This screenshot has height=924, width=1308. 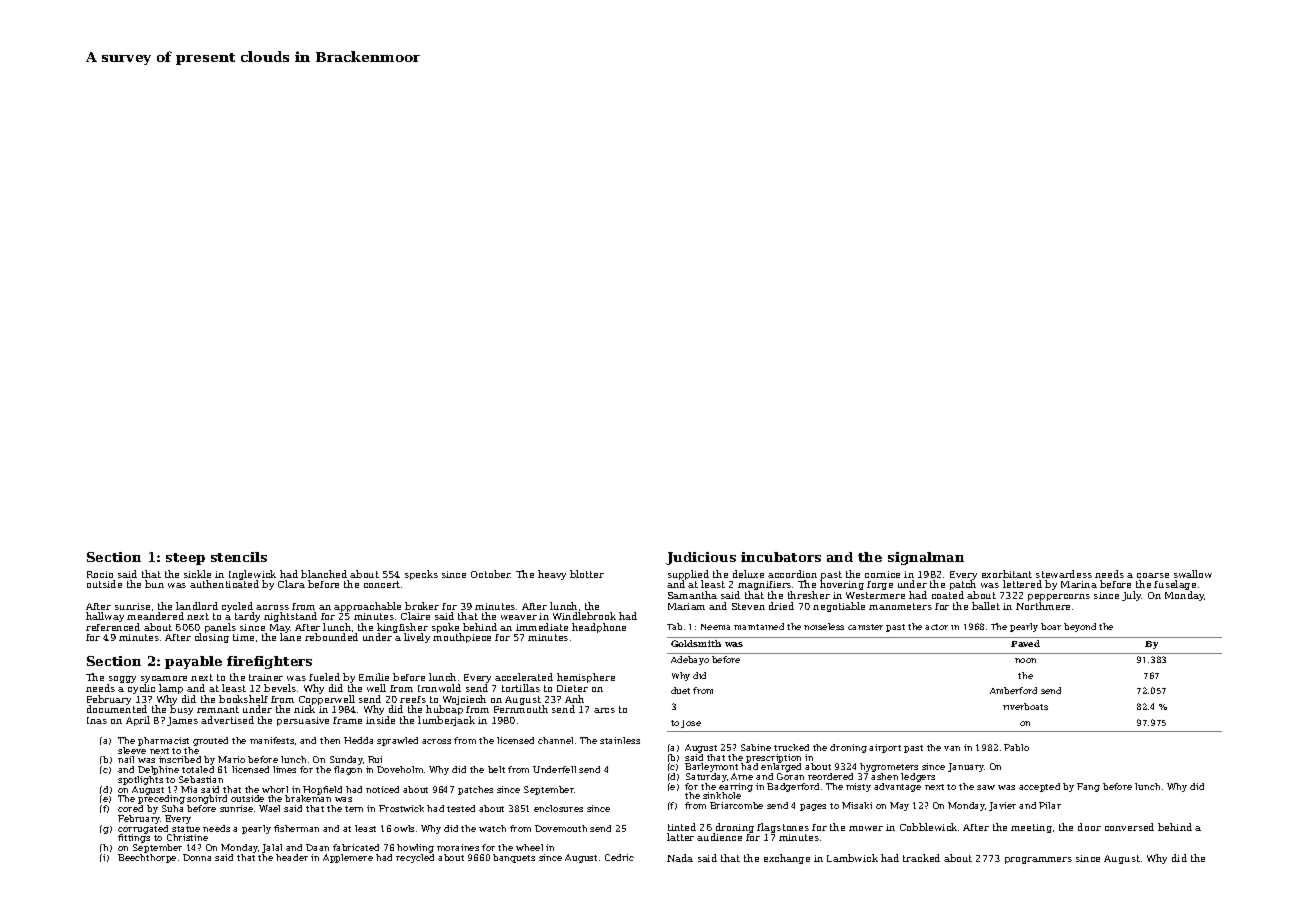 What do you see at coordinates (692, 595) in the screenshot?
I see `Samantha` at bounding box center [692, 595].
